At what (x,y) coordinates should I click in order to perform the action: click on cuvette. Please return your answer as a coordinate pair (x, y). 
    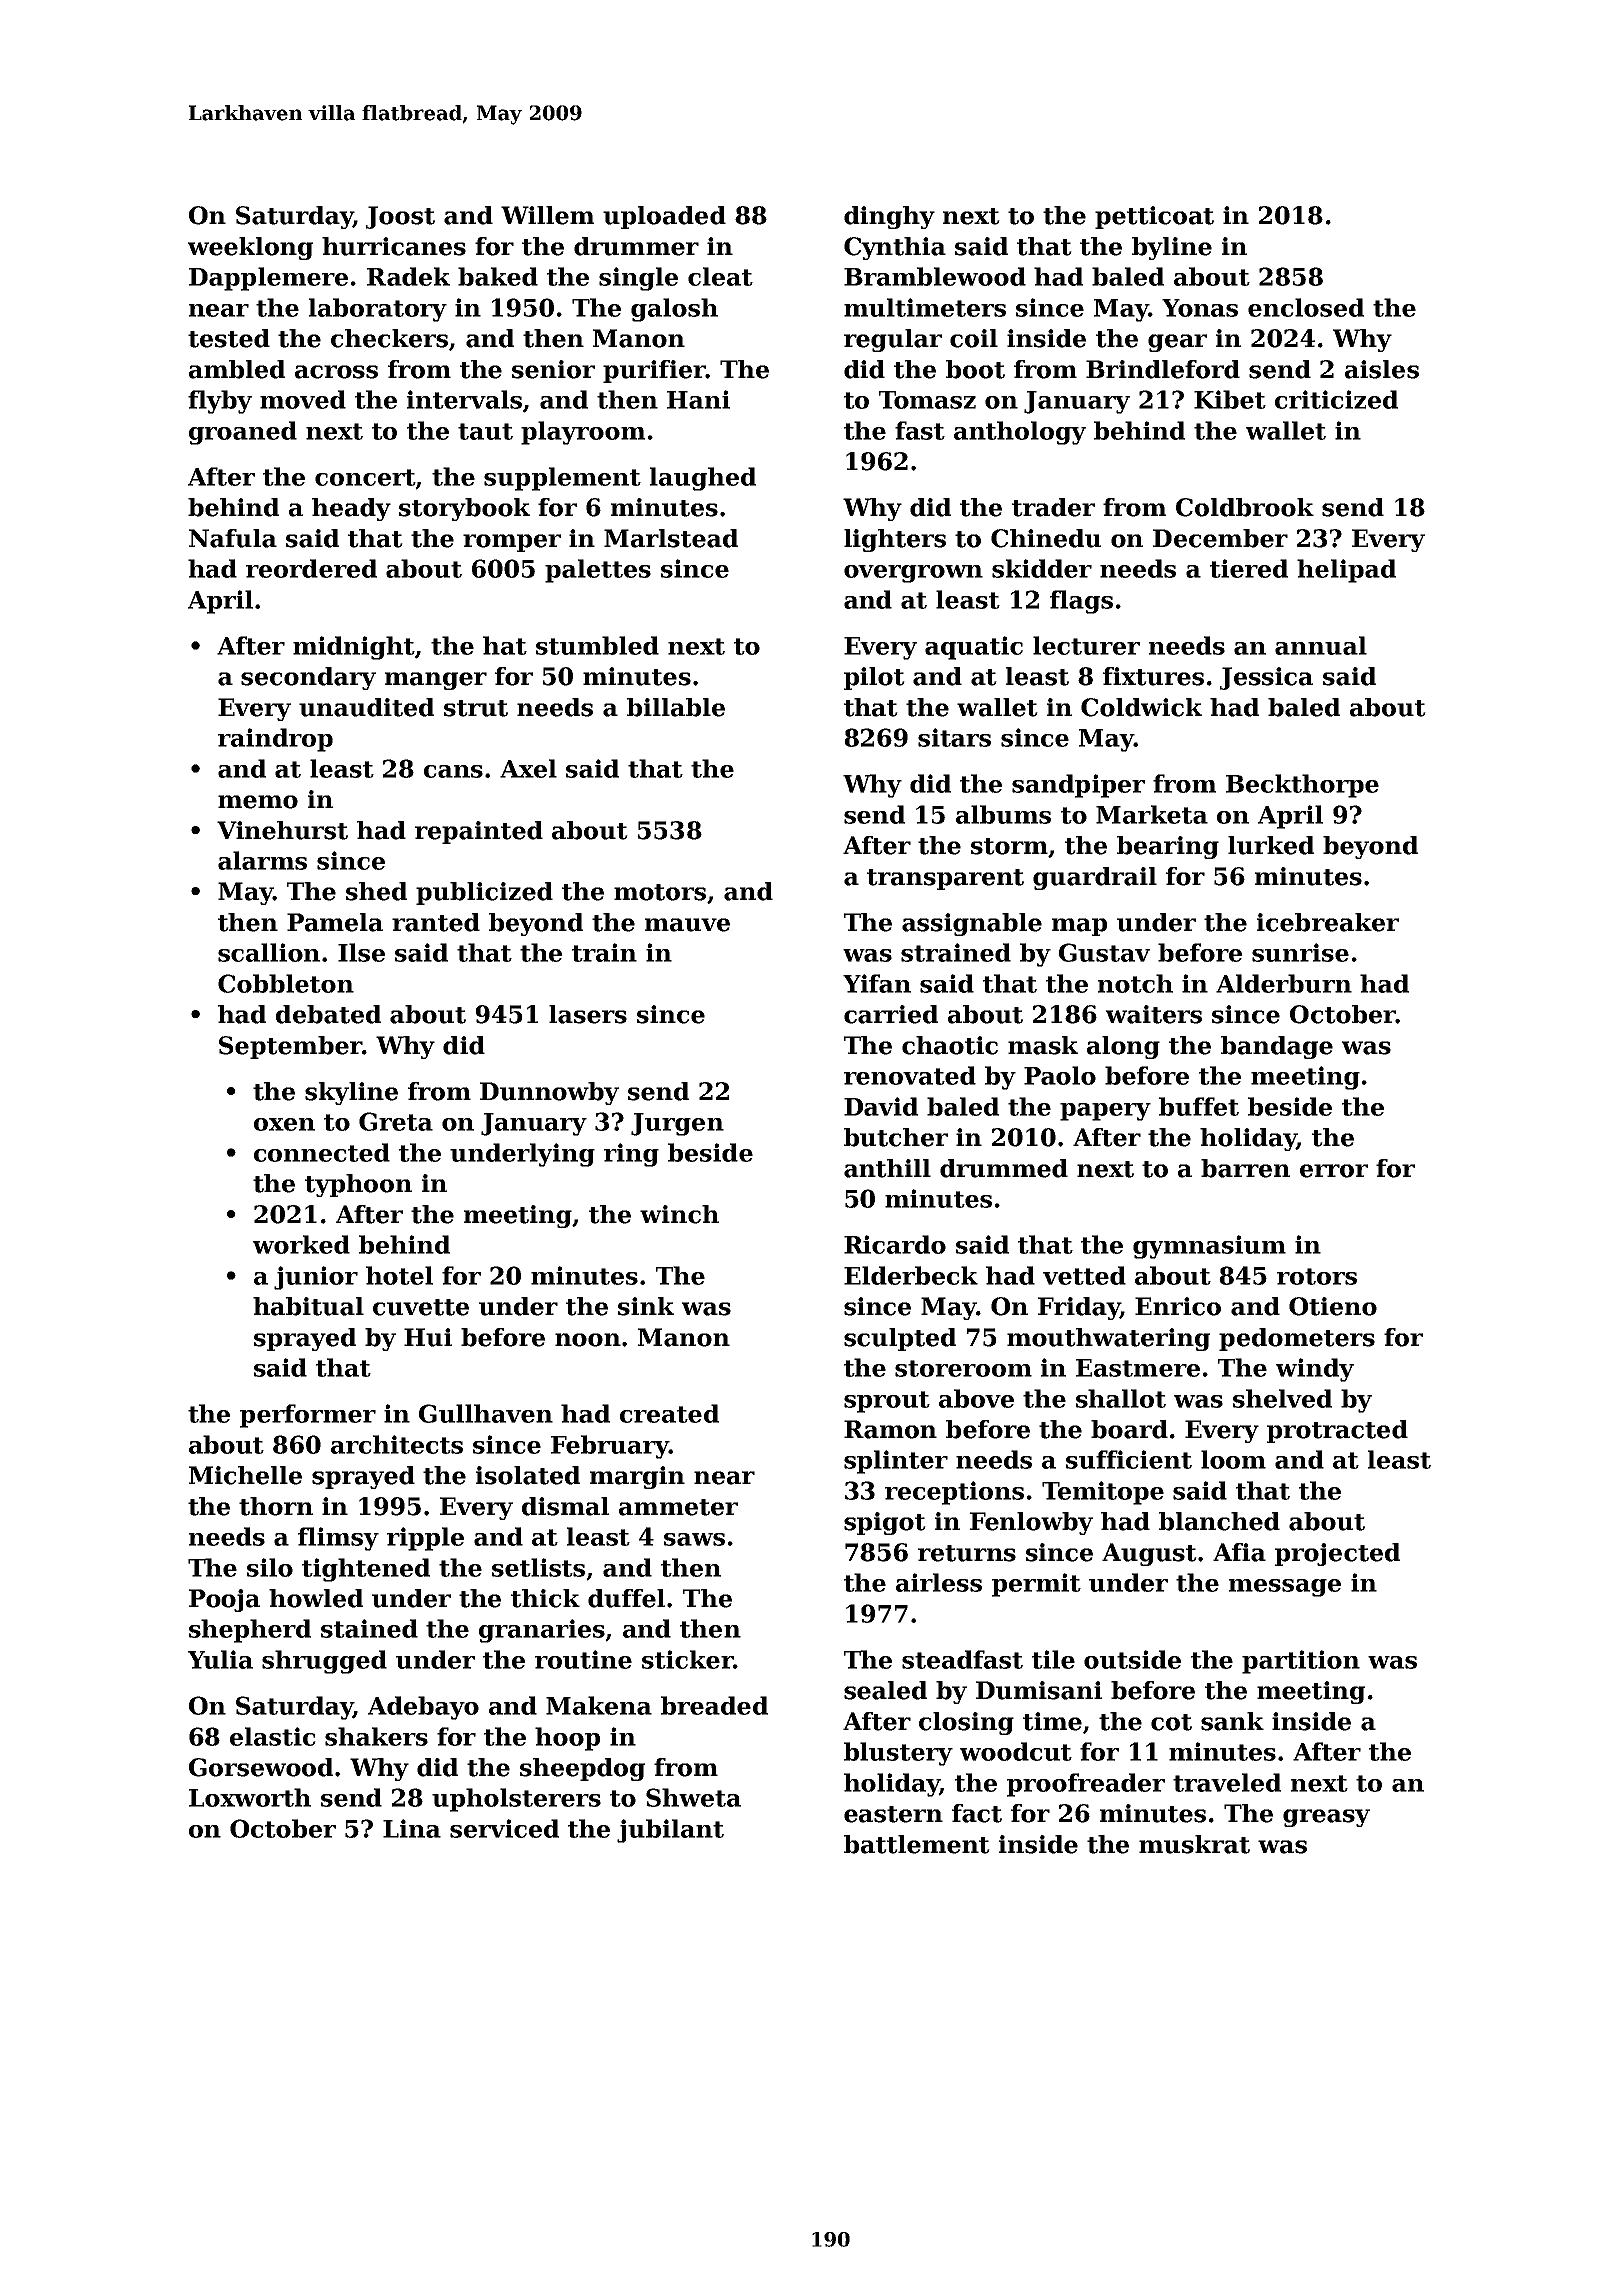
    Looking at the image, I should click on (421, 1307).
